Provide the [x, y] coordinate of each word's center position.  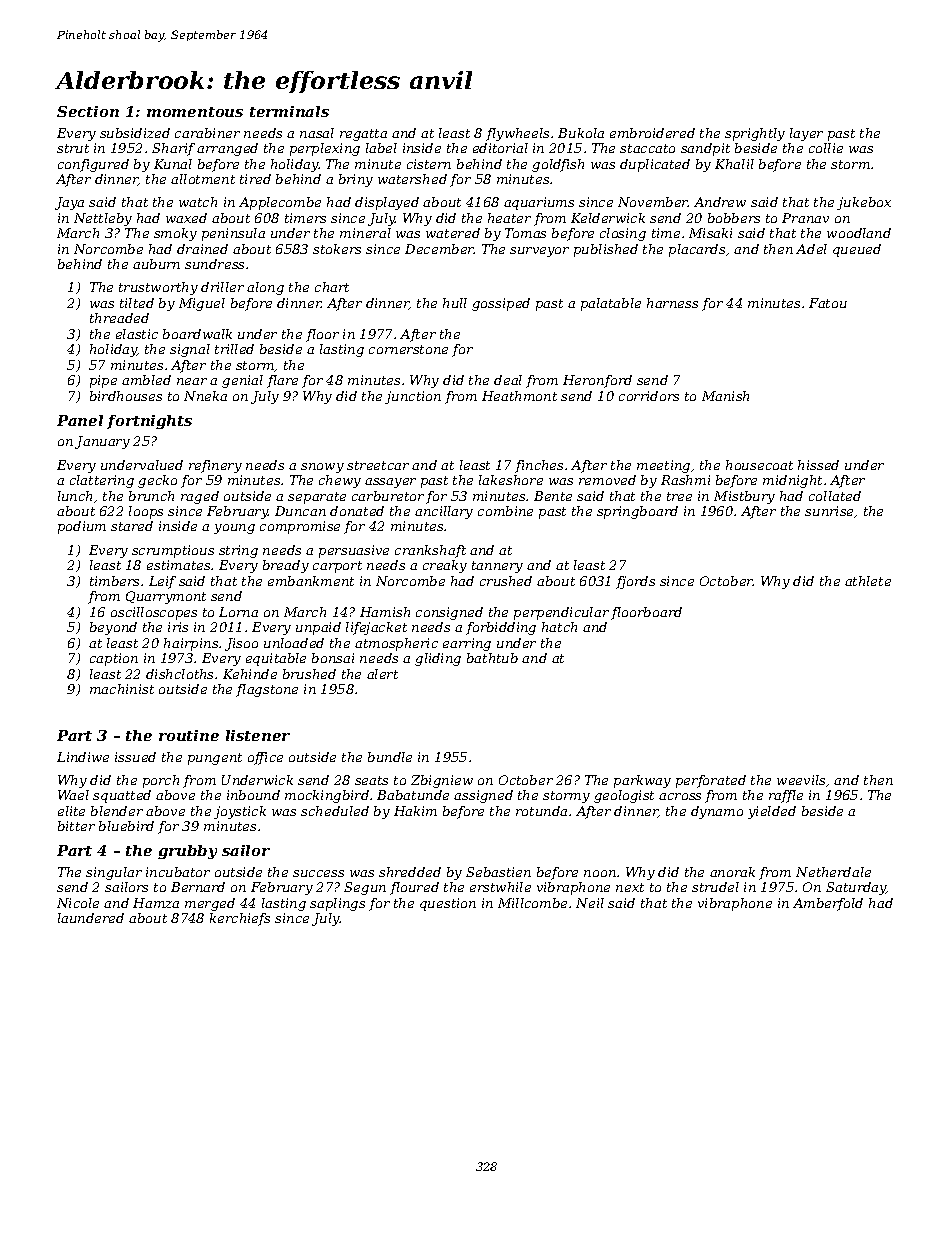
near [192, 381]
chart [332, 287]
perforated [711, 781]
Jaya [69, 203]
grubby [187, 852]
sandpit [705, 149]
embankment [311, 581]
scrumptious [173, 551]
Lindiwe [83, 757]
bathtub [492, 658]
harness [672, 303]
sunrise [830, 512]
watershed [412, 179]
